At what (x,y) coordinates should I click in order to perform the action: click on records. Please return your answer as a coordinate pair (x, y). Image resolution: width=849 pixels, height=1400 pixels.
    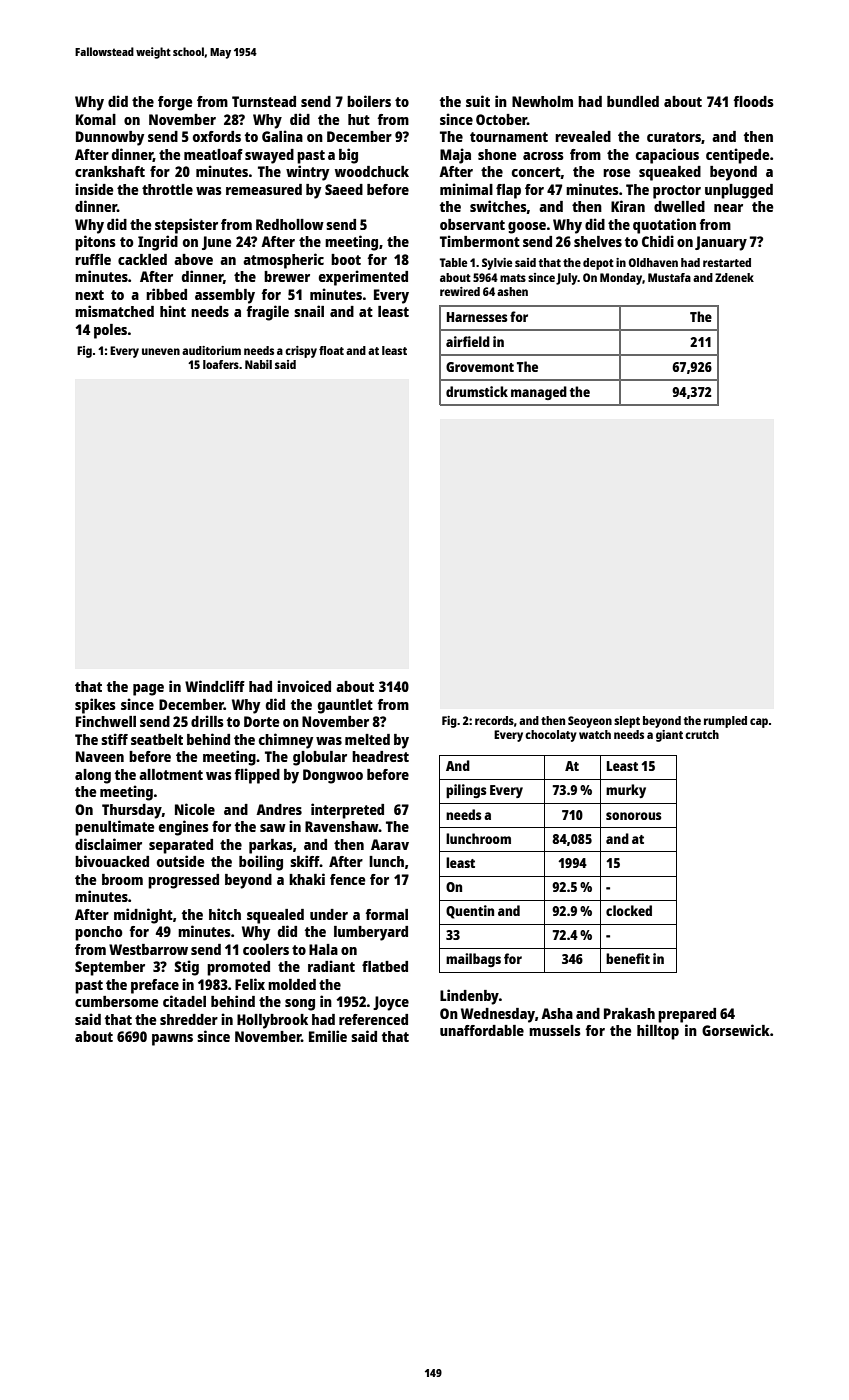
    Looking at the image, I should click on (494, 720).
